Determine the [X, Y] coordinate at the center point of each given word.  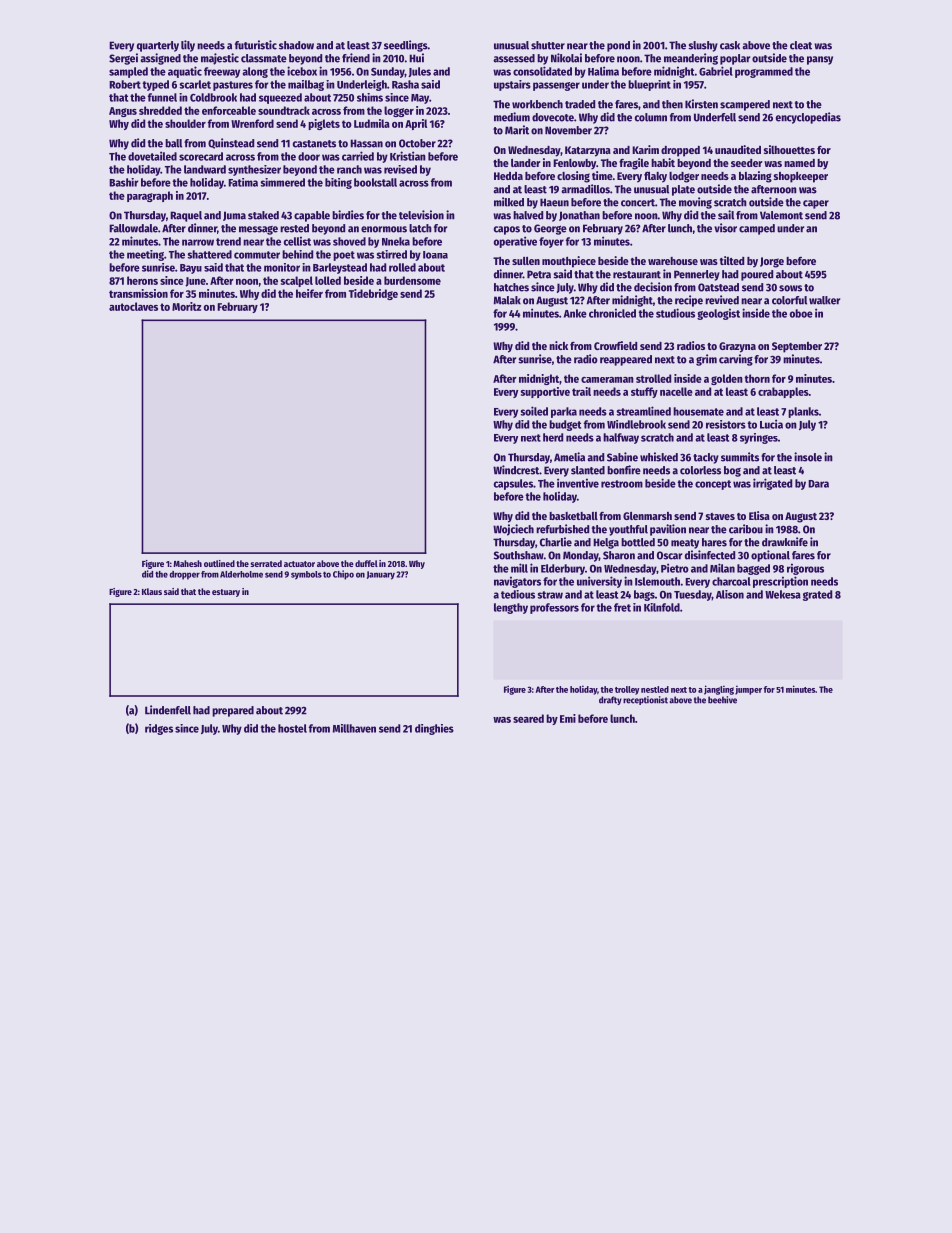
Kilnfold [662, 607]
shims [370, 97]
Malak [507, 300]
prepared [233, 711]
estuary [226, 593]
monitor [282, 267]
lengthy [511, 608]
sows [790, 288]
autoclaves [133, 306]
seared [528, 718]
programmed [764, 72]
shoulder [185, 123]
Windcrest [516, 470]
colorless [700, 470]
